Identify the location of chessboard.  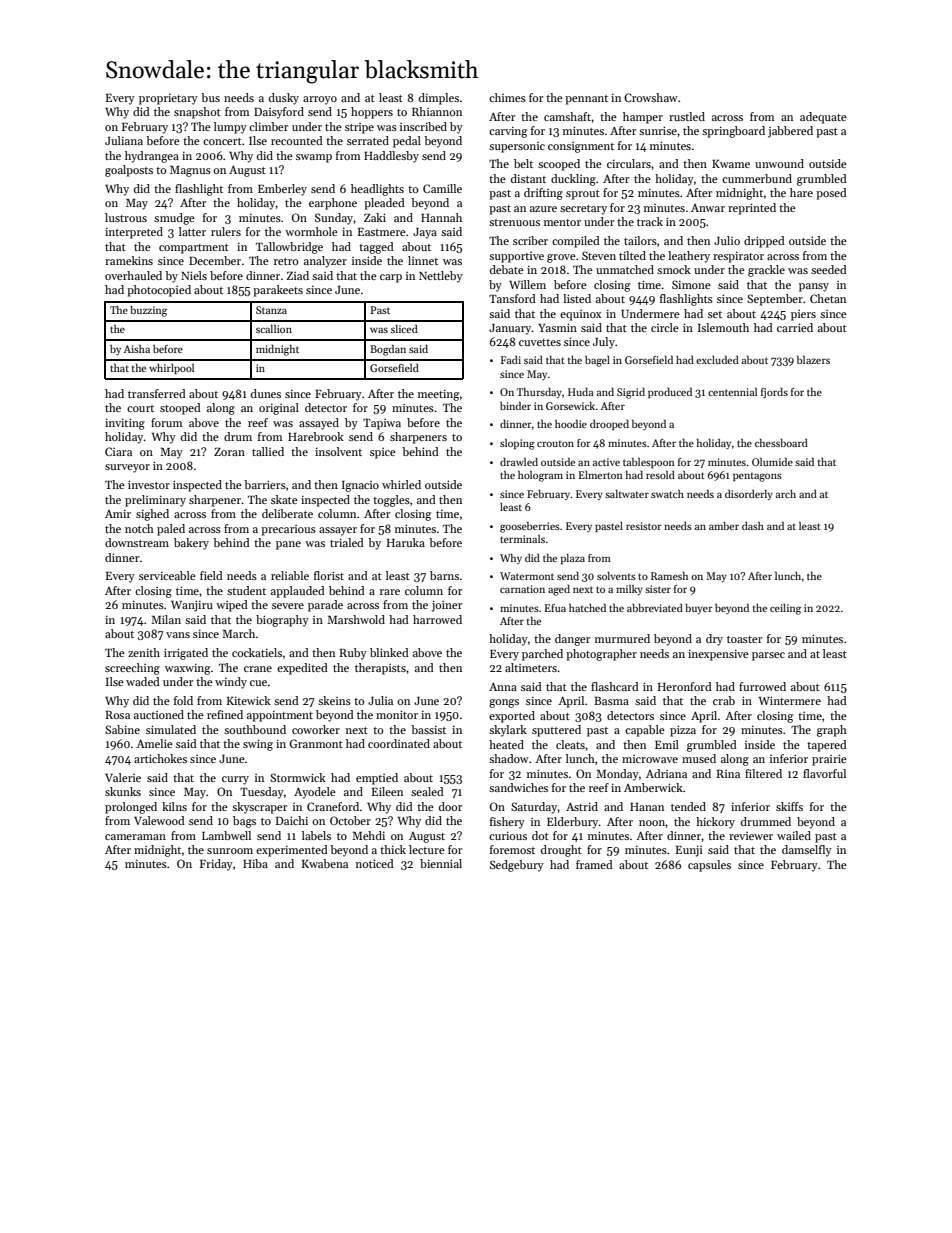
(781, 443).
